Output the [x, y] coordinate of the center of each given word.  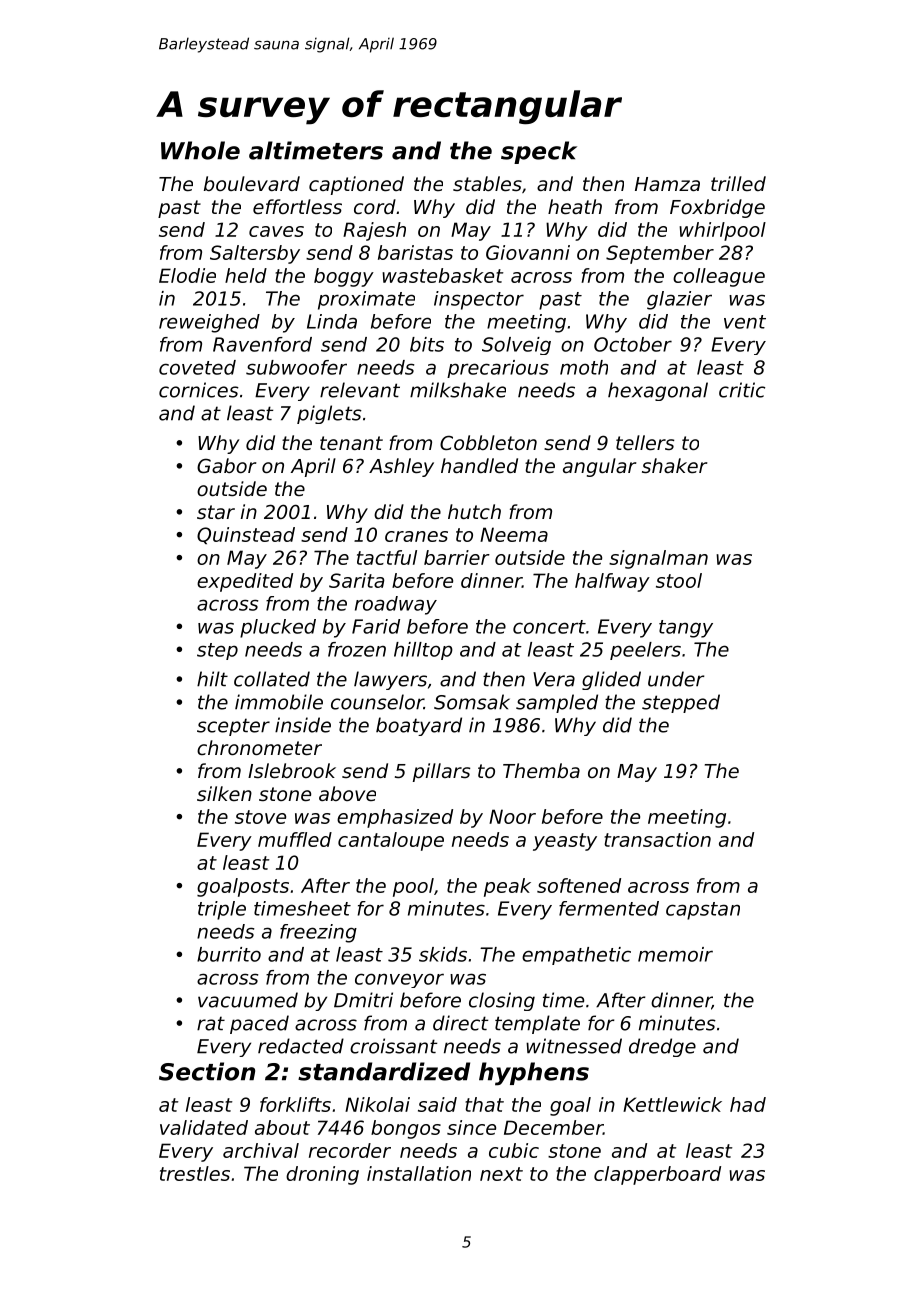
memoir [675, 954]
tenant [351, 443]
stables [487, 183]
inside [303, 725]
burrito [229, 954]
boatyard [419, 726]
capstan [703, 911]
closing [502, 1001]
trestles [195, 1173]
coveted [197, 367]
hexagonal [658, 391]
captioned [356, 185]
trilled [738, 183]
